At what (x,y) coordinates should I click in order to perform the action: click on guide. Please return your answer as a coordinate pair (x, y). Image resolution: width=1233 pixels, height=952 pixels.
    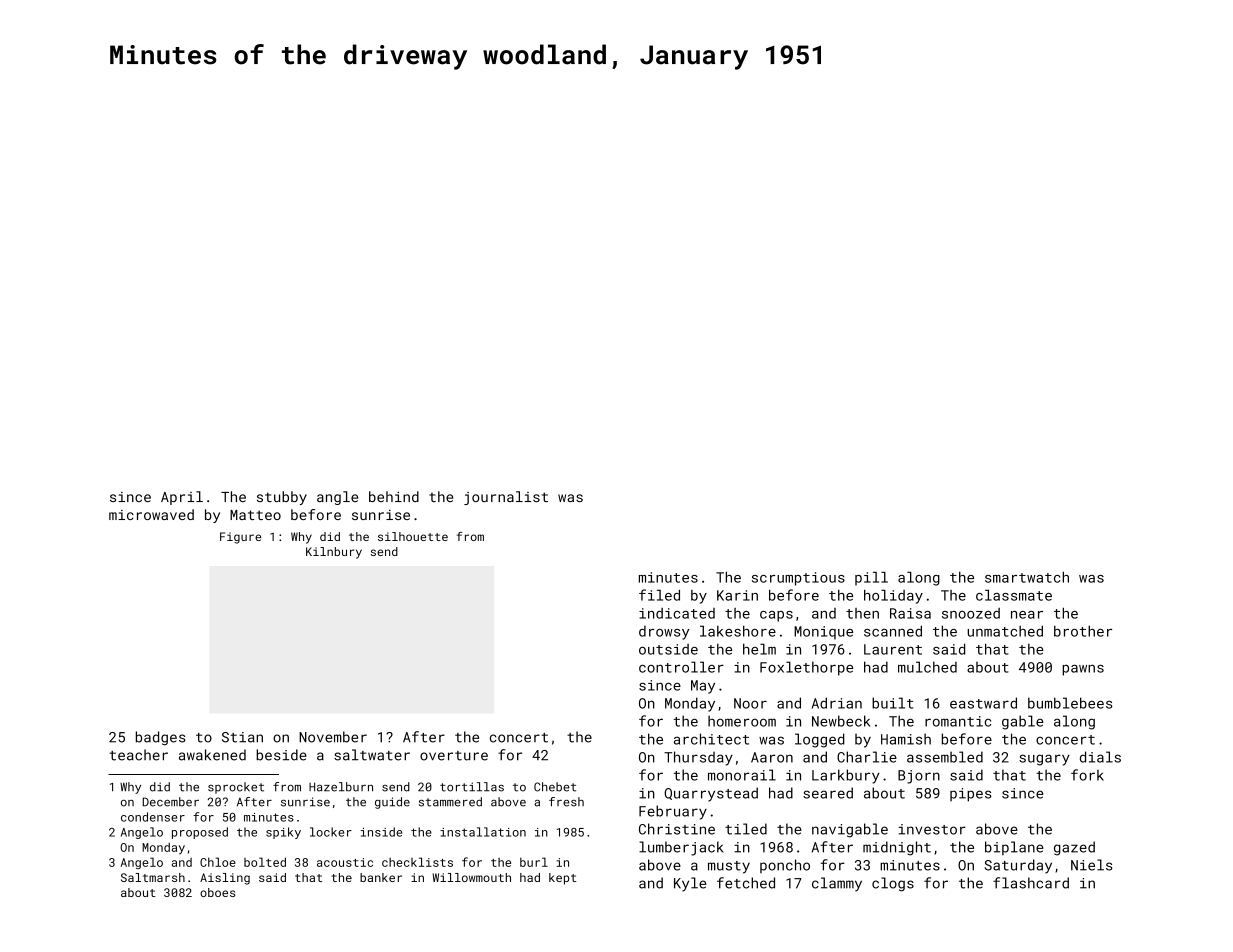
    Looking at the image, I should click on (392, 803).
